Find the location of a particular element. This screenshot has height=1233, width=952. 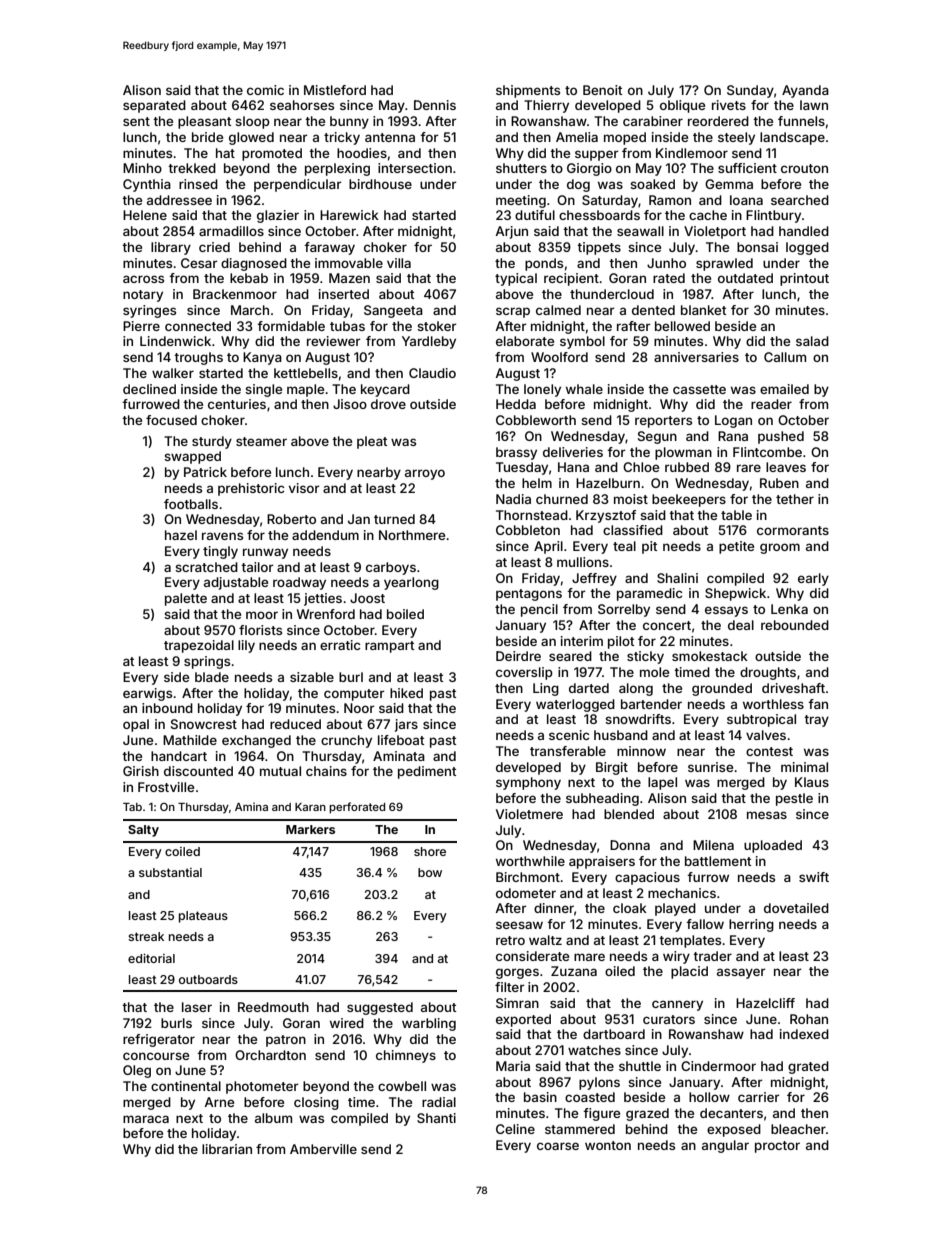

plateaus is located at coordinates (203, 917).
